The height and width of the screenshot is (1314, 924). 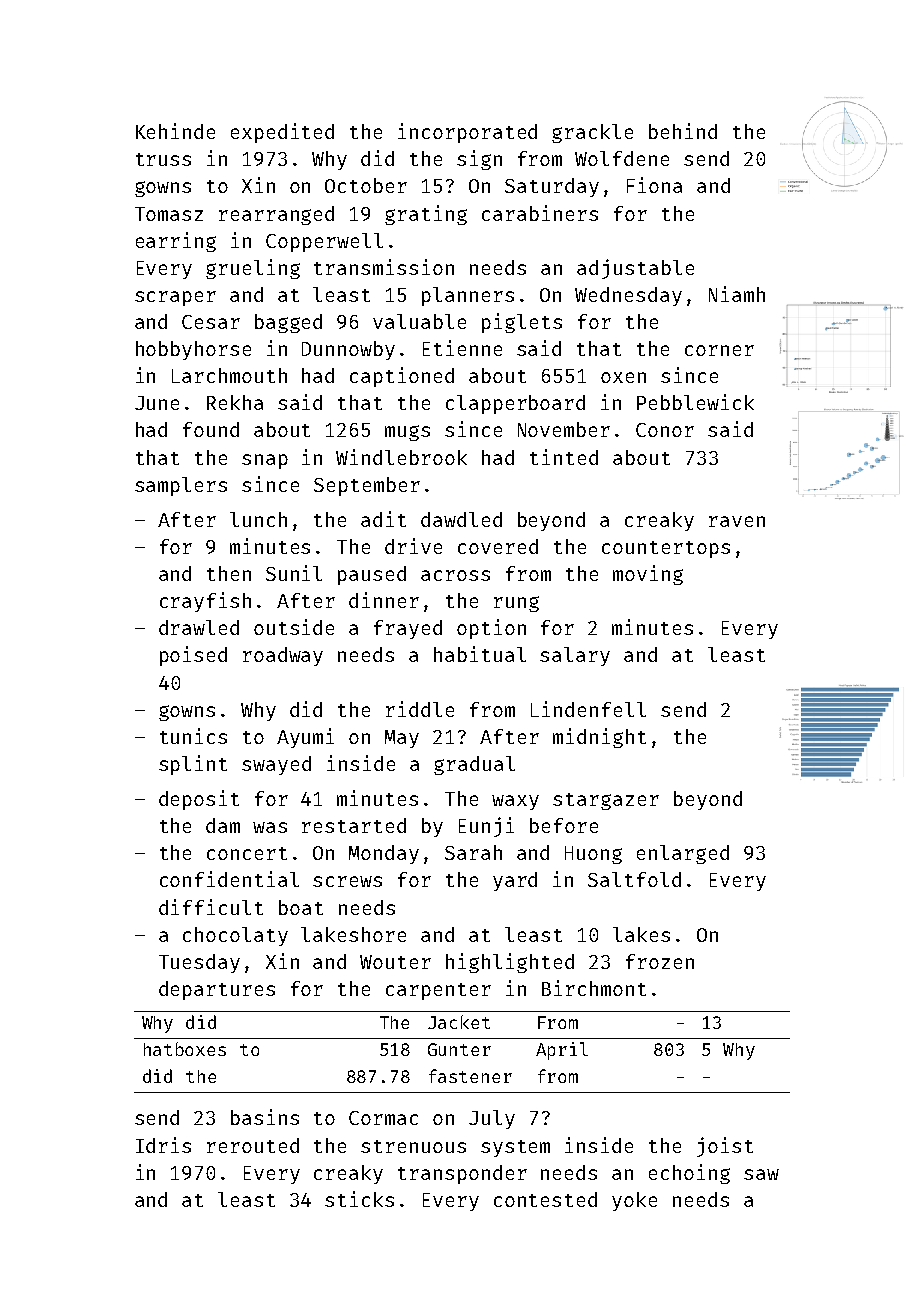 What do you see at coordinates (163, 159) in the screenshot?
I see `truss` at bounding box center [163, 159].
